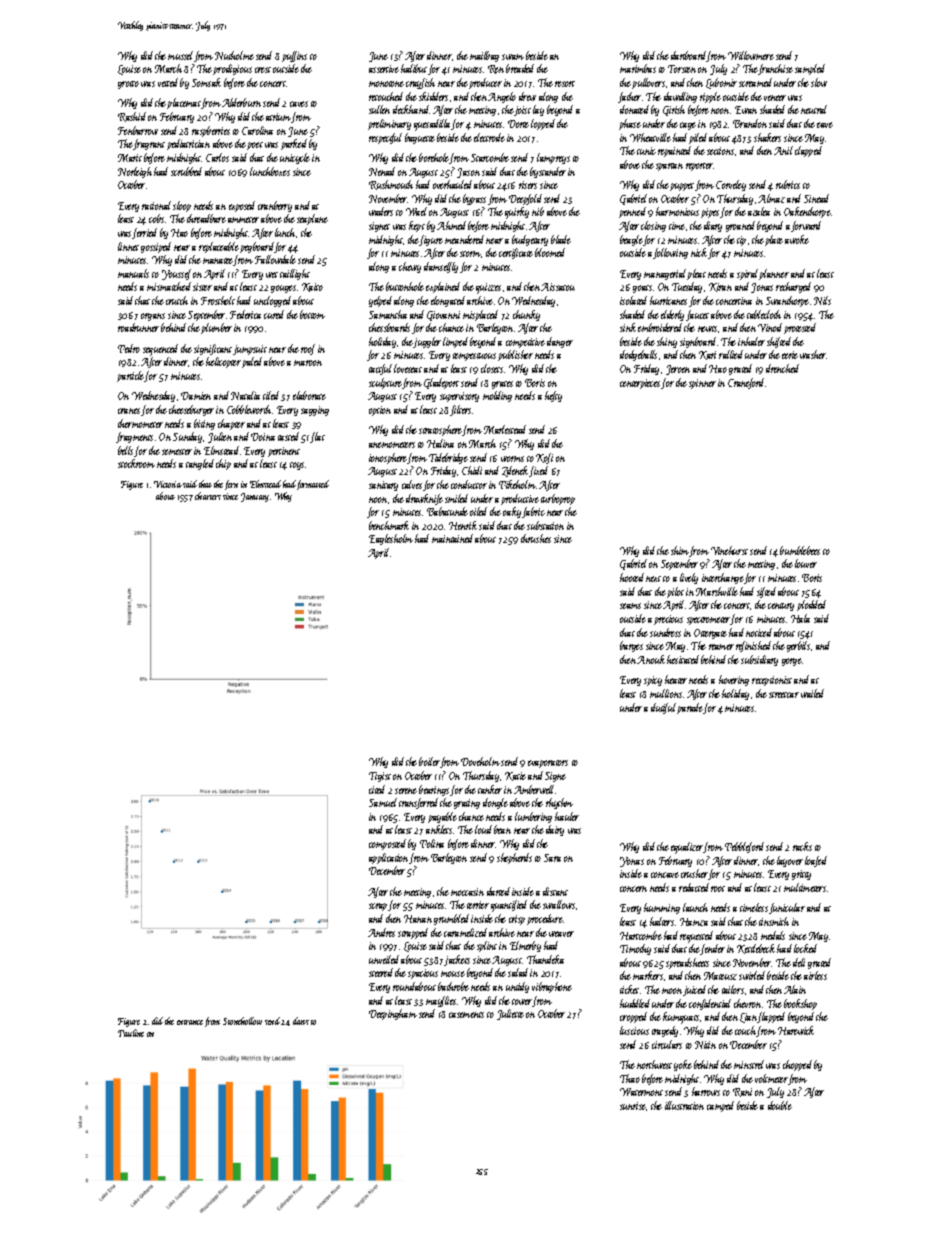 This image has width=952, height=1233. What do you see at coordinates (131, 1033) in the image?
I see `Pauline` at bounding box center [131, 1033].
